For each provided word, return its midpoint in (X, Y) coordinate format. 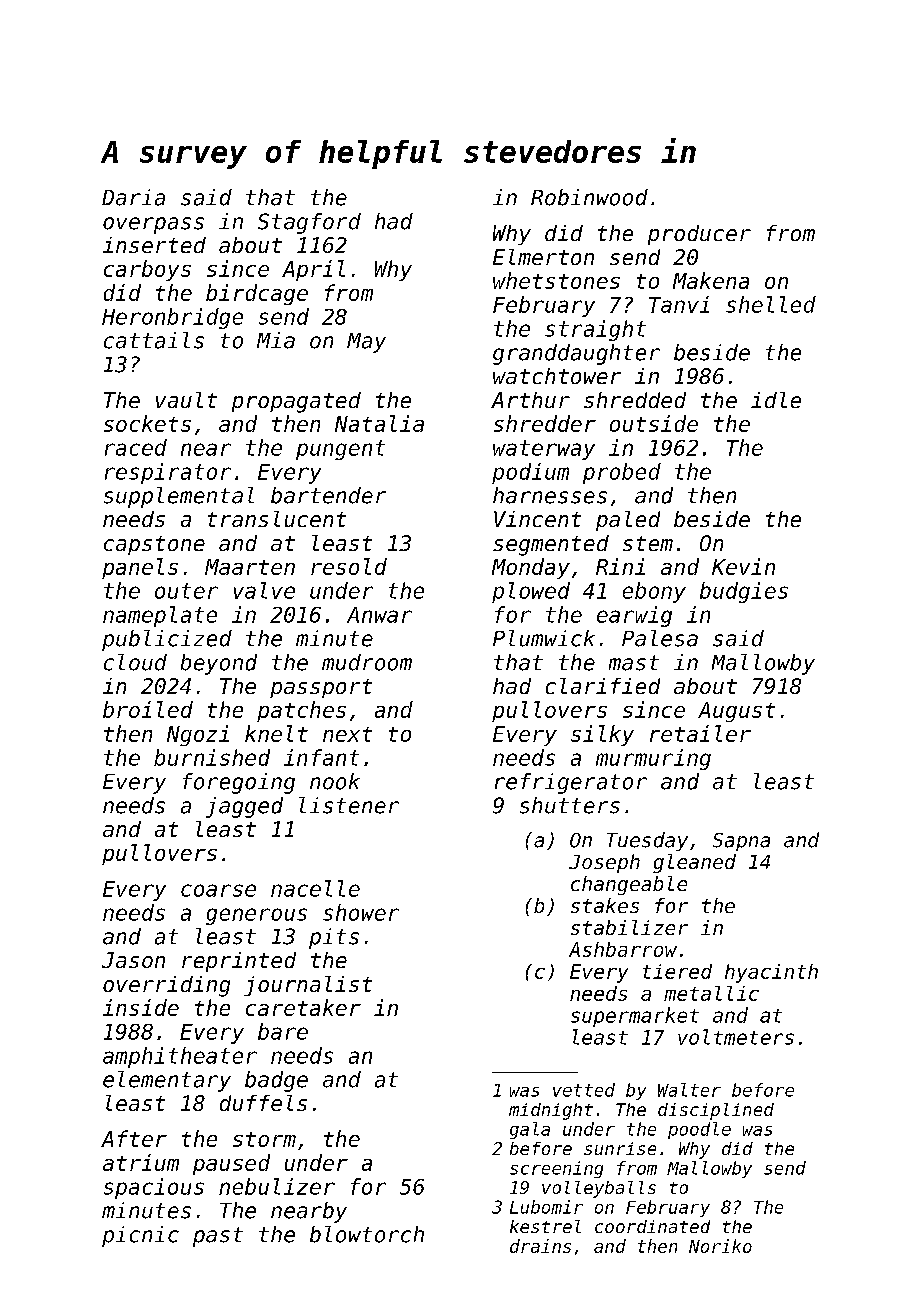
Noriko (720, 1246)
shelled (771, 304)
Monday (531, 568)
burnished (212, 757)
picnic (140, 1236)
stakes (605, 905)
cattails (154, 340)
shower (361, 912)
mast (634, 663)
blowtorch (367, 1234)
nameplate (160, 616)
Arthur (530, 400)
